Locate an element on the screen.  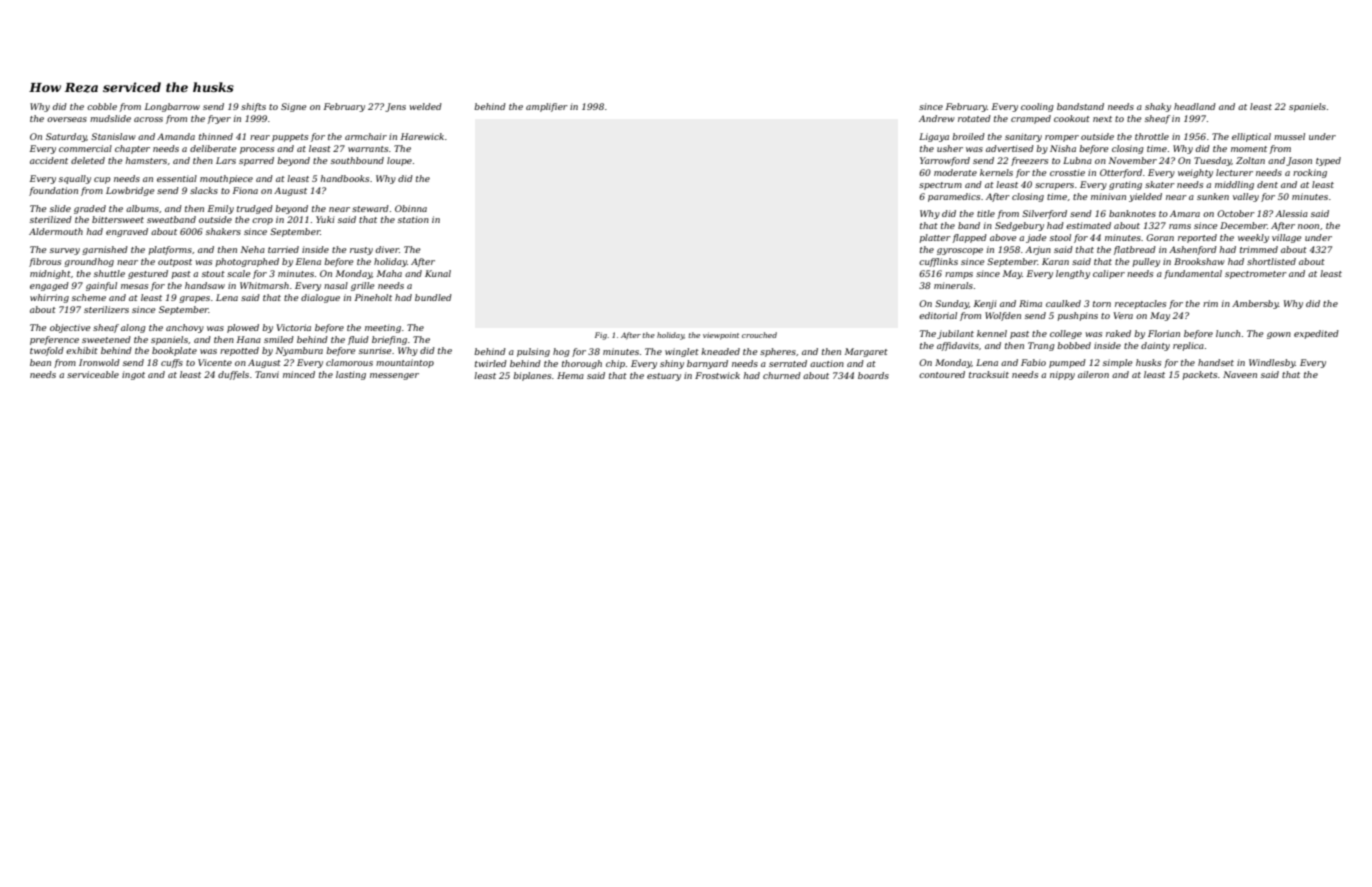
lengthy is located at coordinates (1073, 274).
